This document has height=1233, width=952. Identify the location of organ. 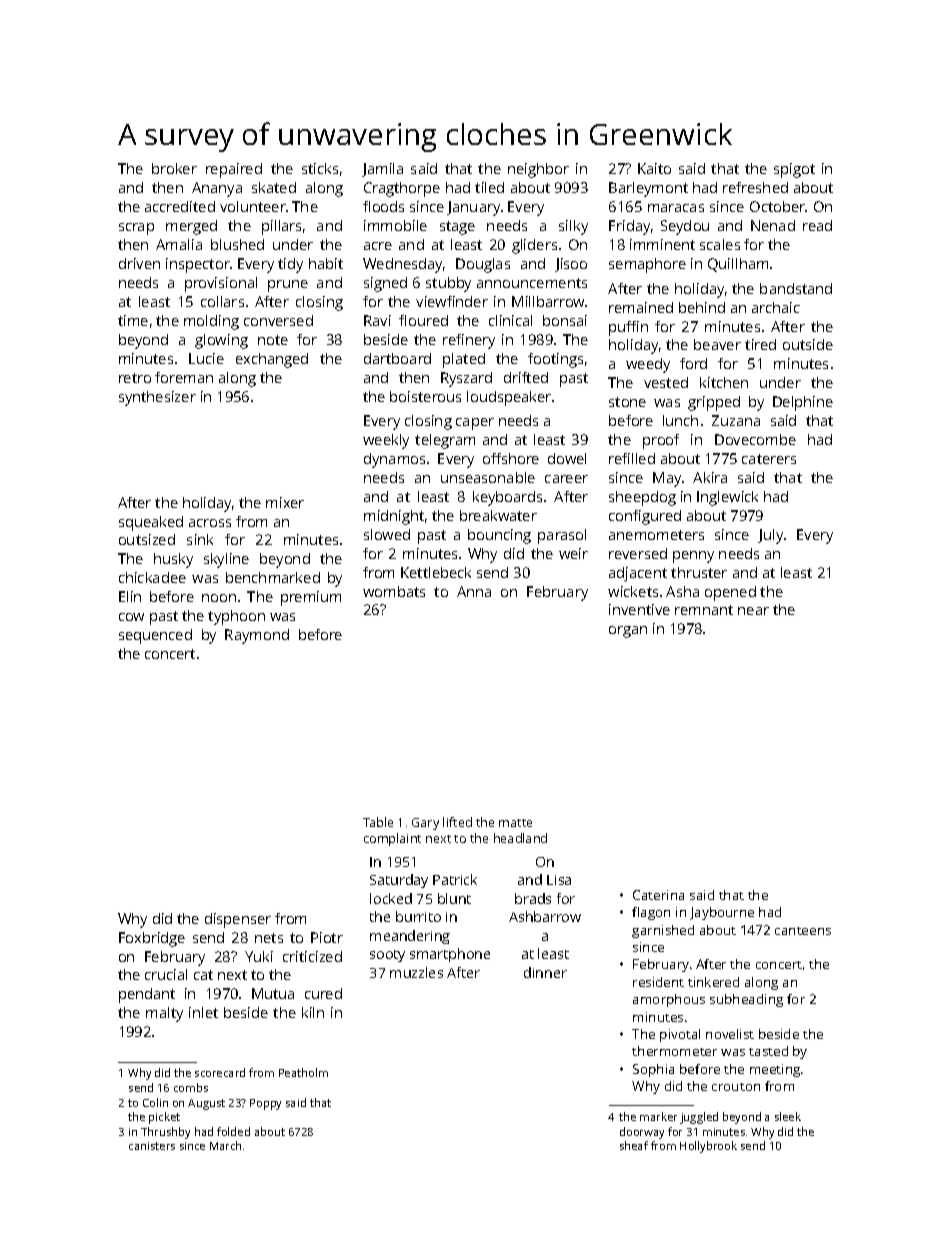
(628, 632).
